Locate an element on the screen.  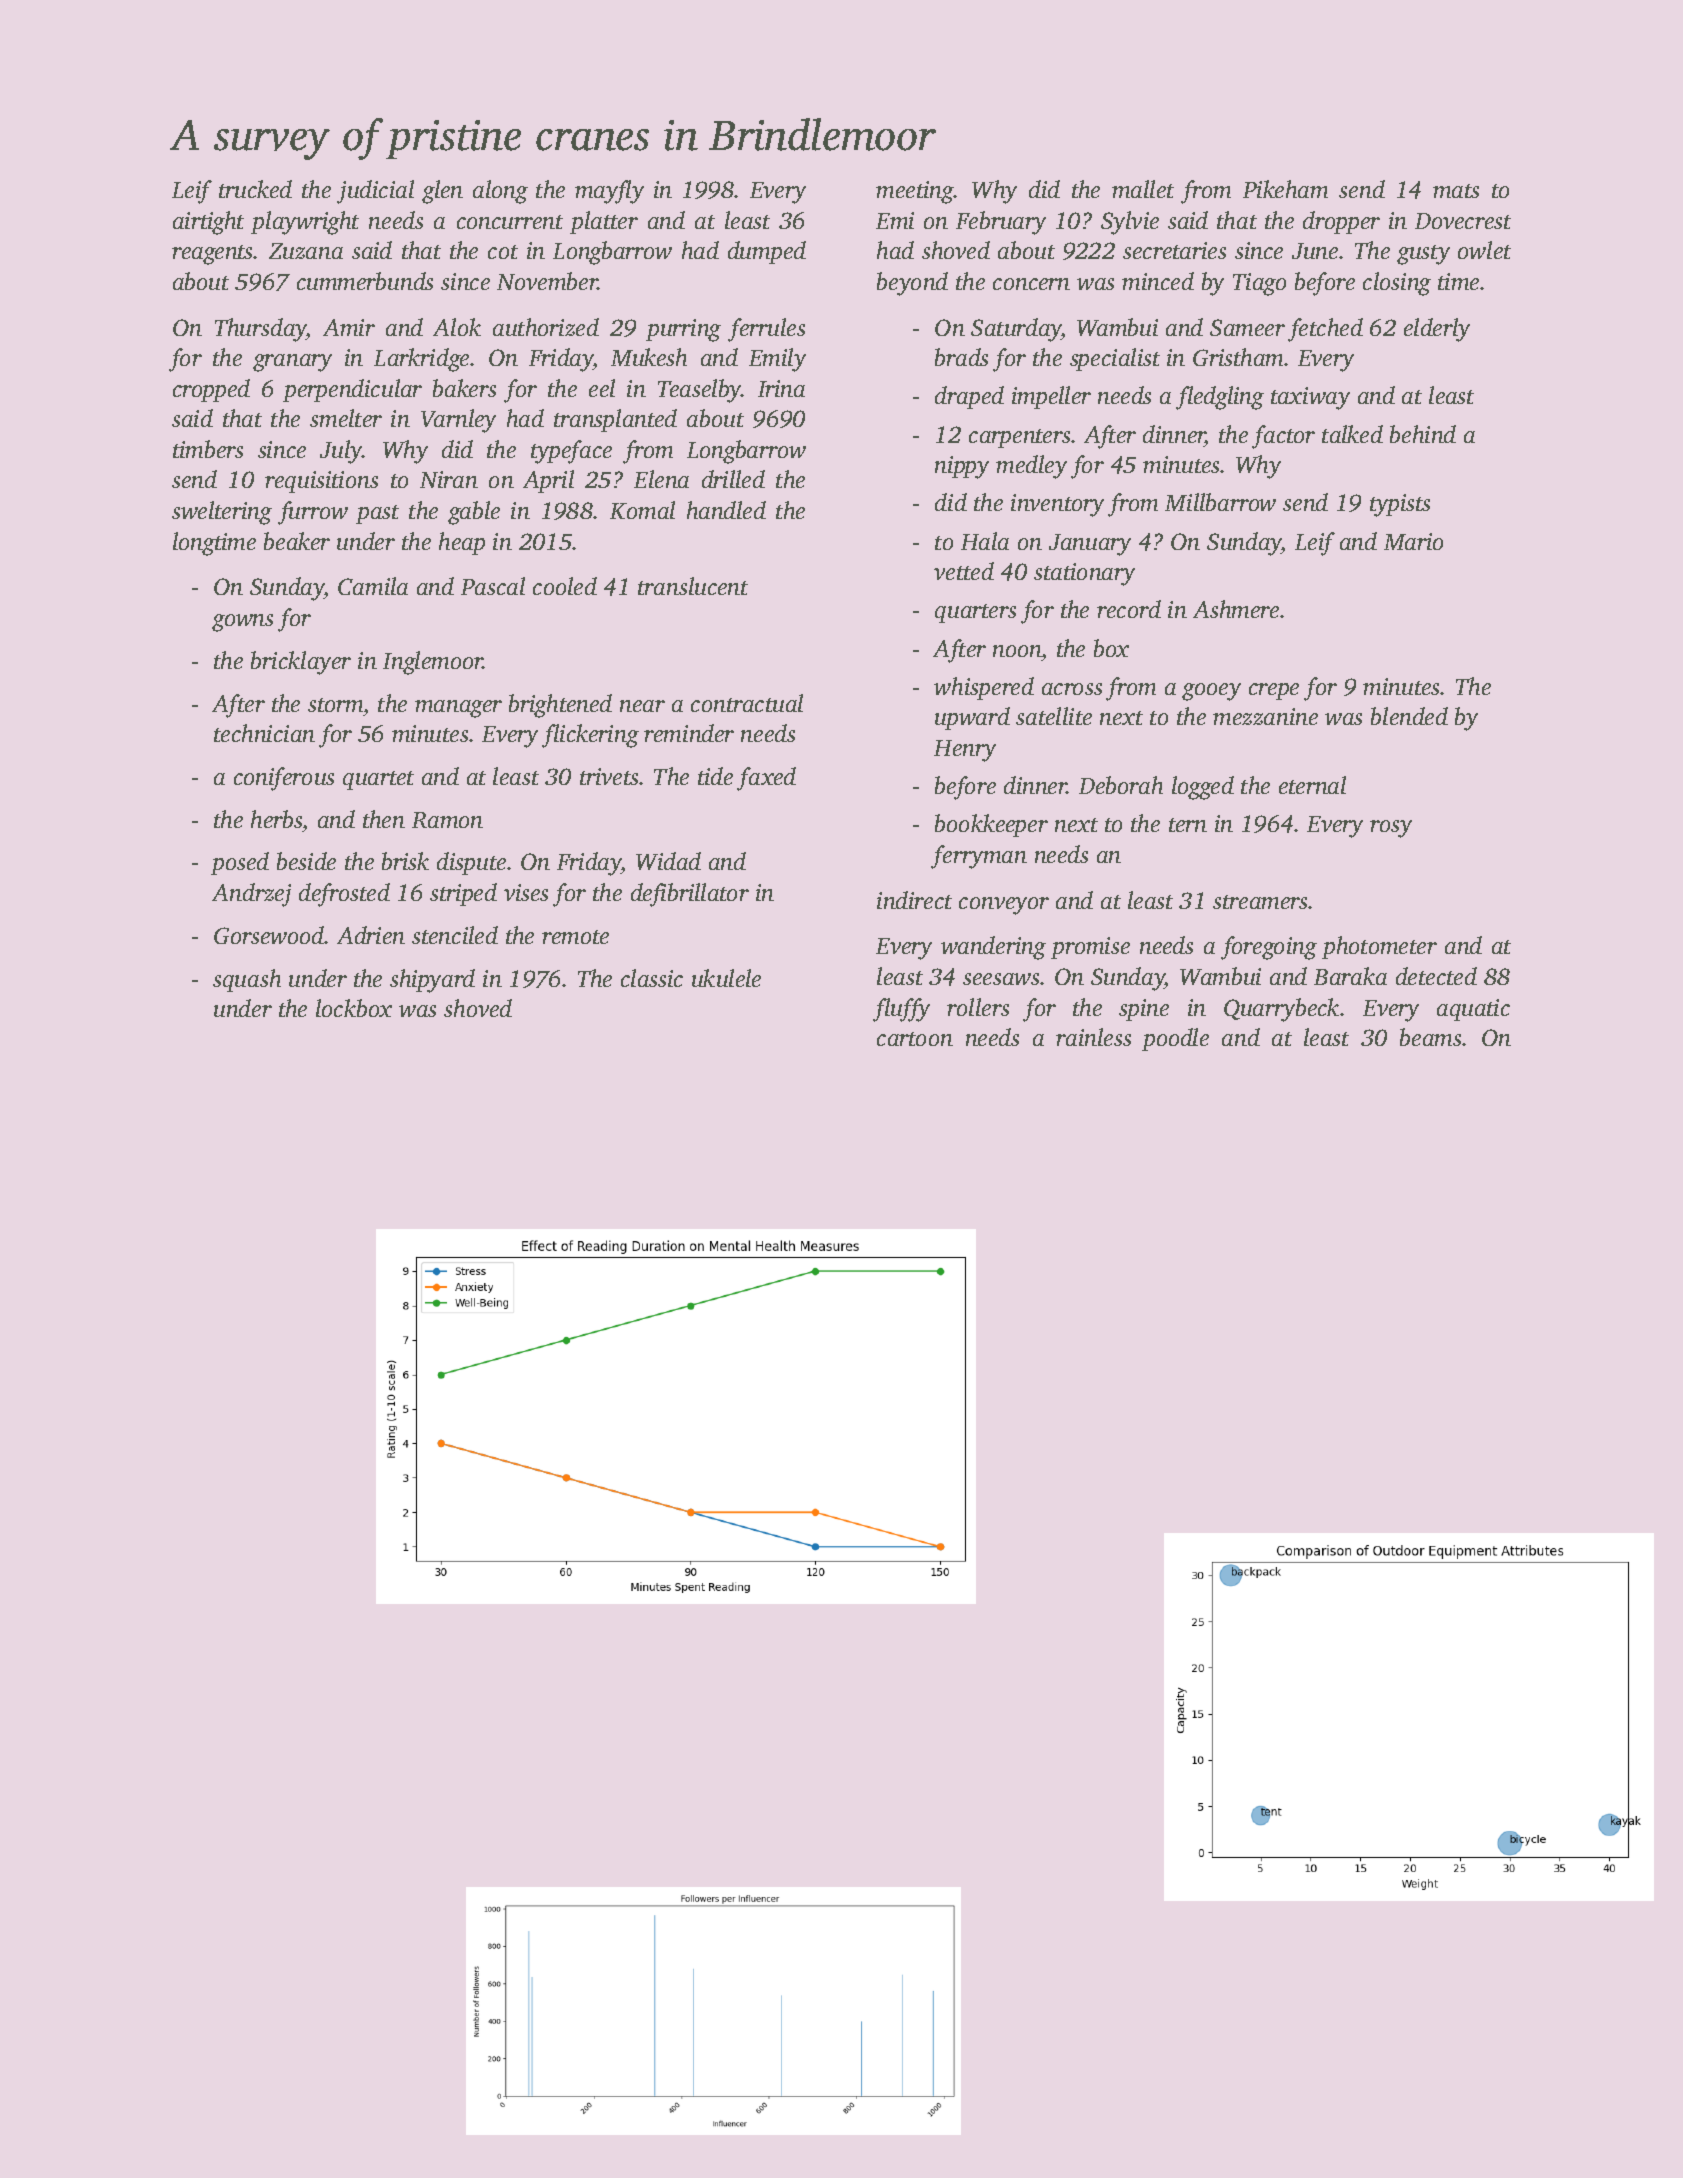
Zuzana is located at coordinates (306, 251).
